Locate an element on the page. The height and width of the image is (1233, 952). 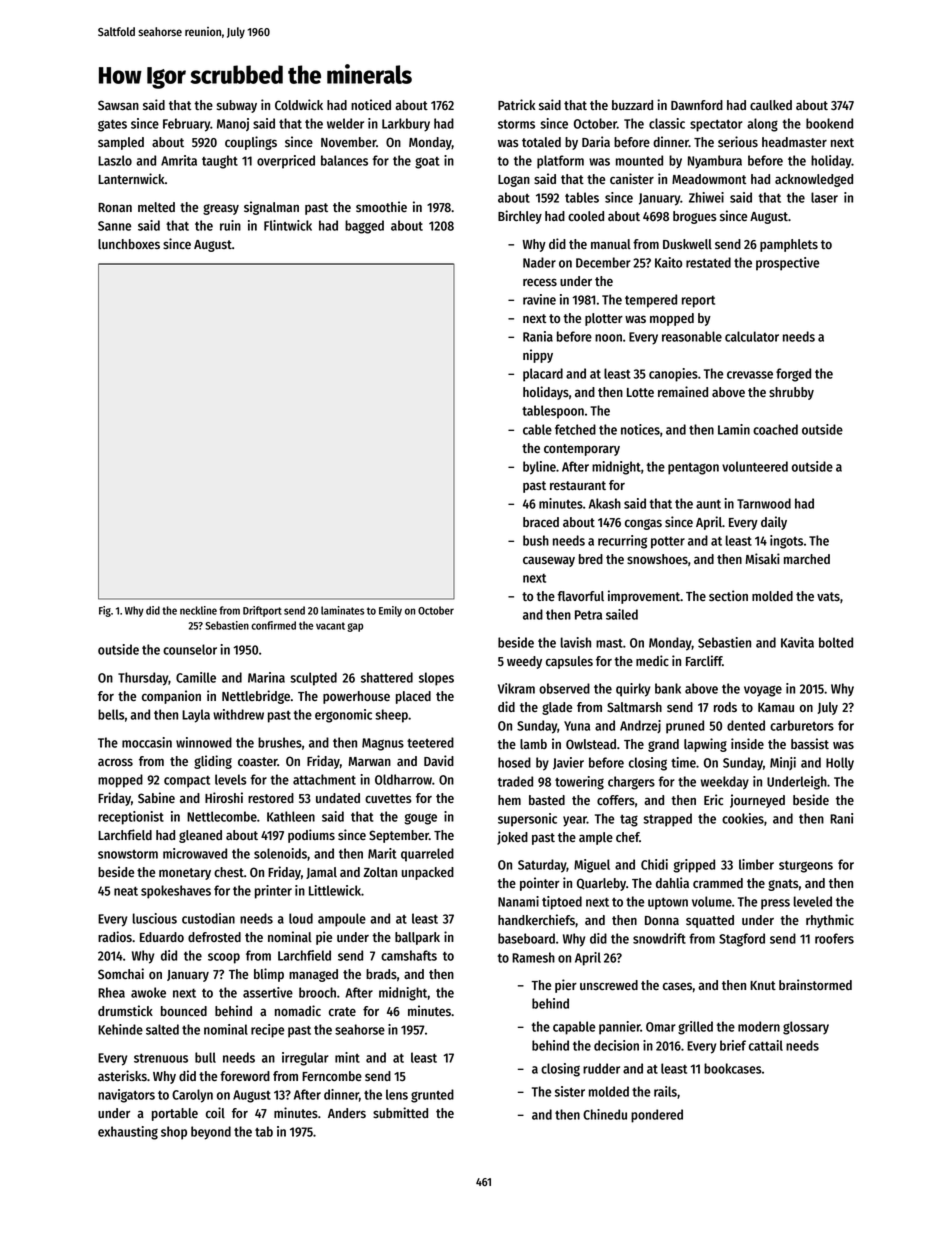
Dawnford is located at coordinates (697, 105).
